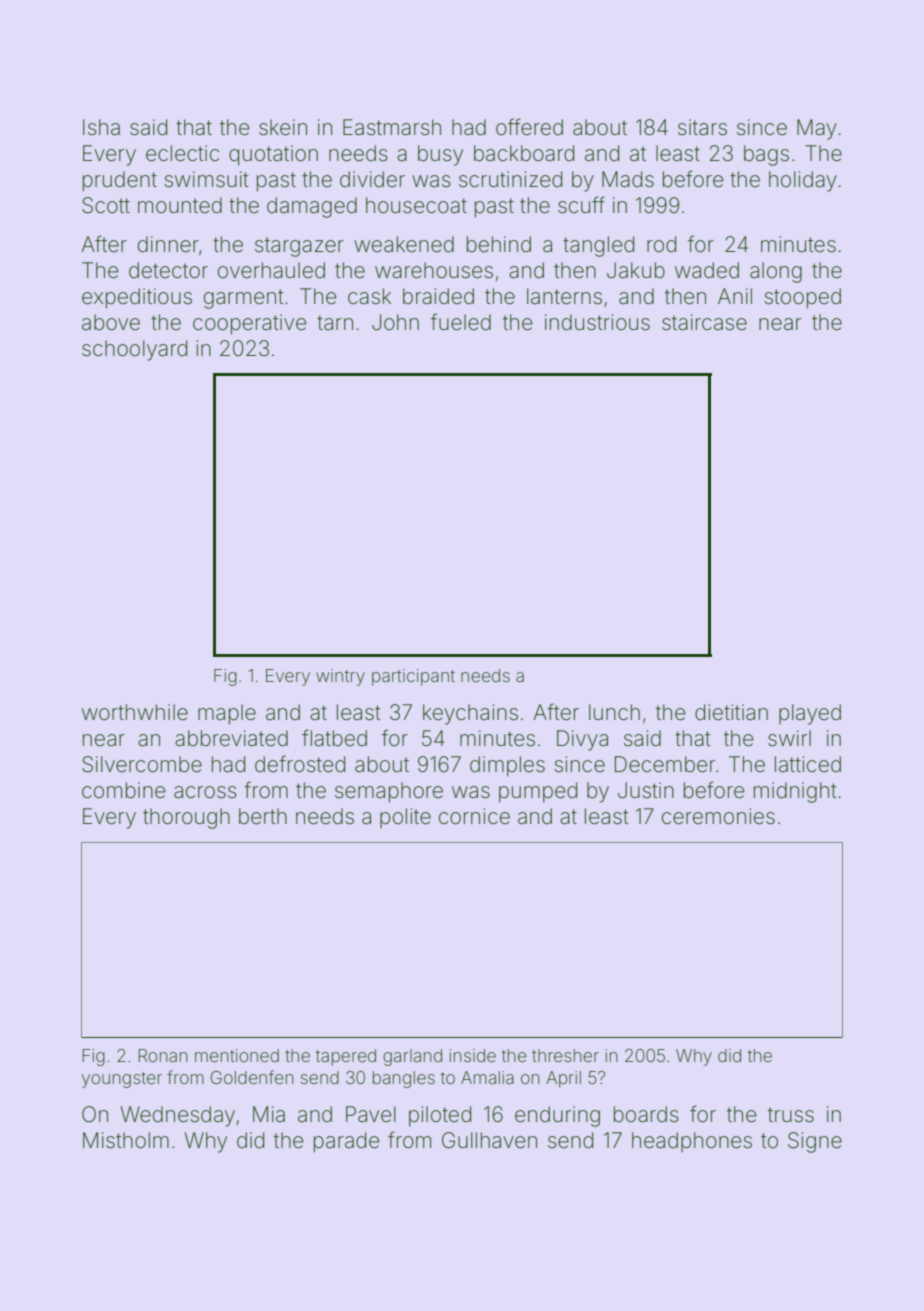 This document has width=924, height=1311. What do you see at coordinates (692, 1142) in the document?
I see `headphones` at bounding box center [692, 1142].
